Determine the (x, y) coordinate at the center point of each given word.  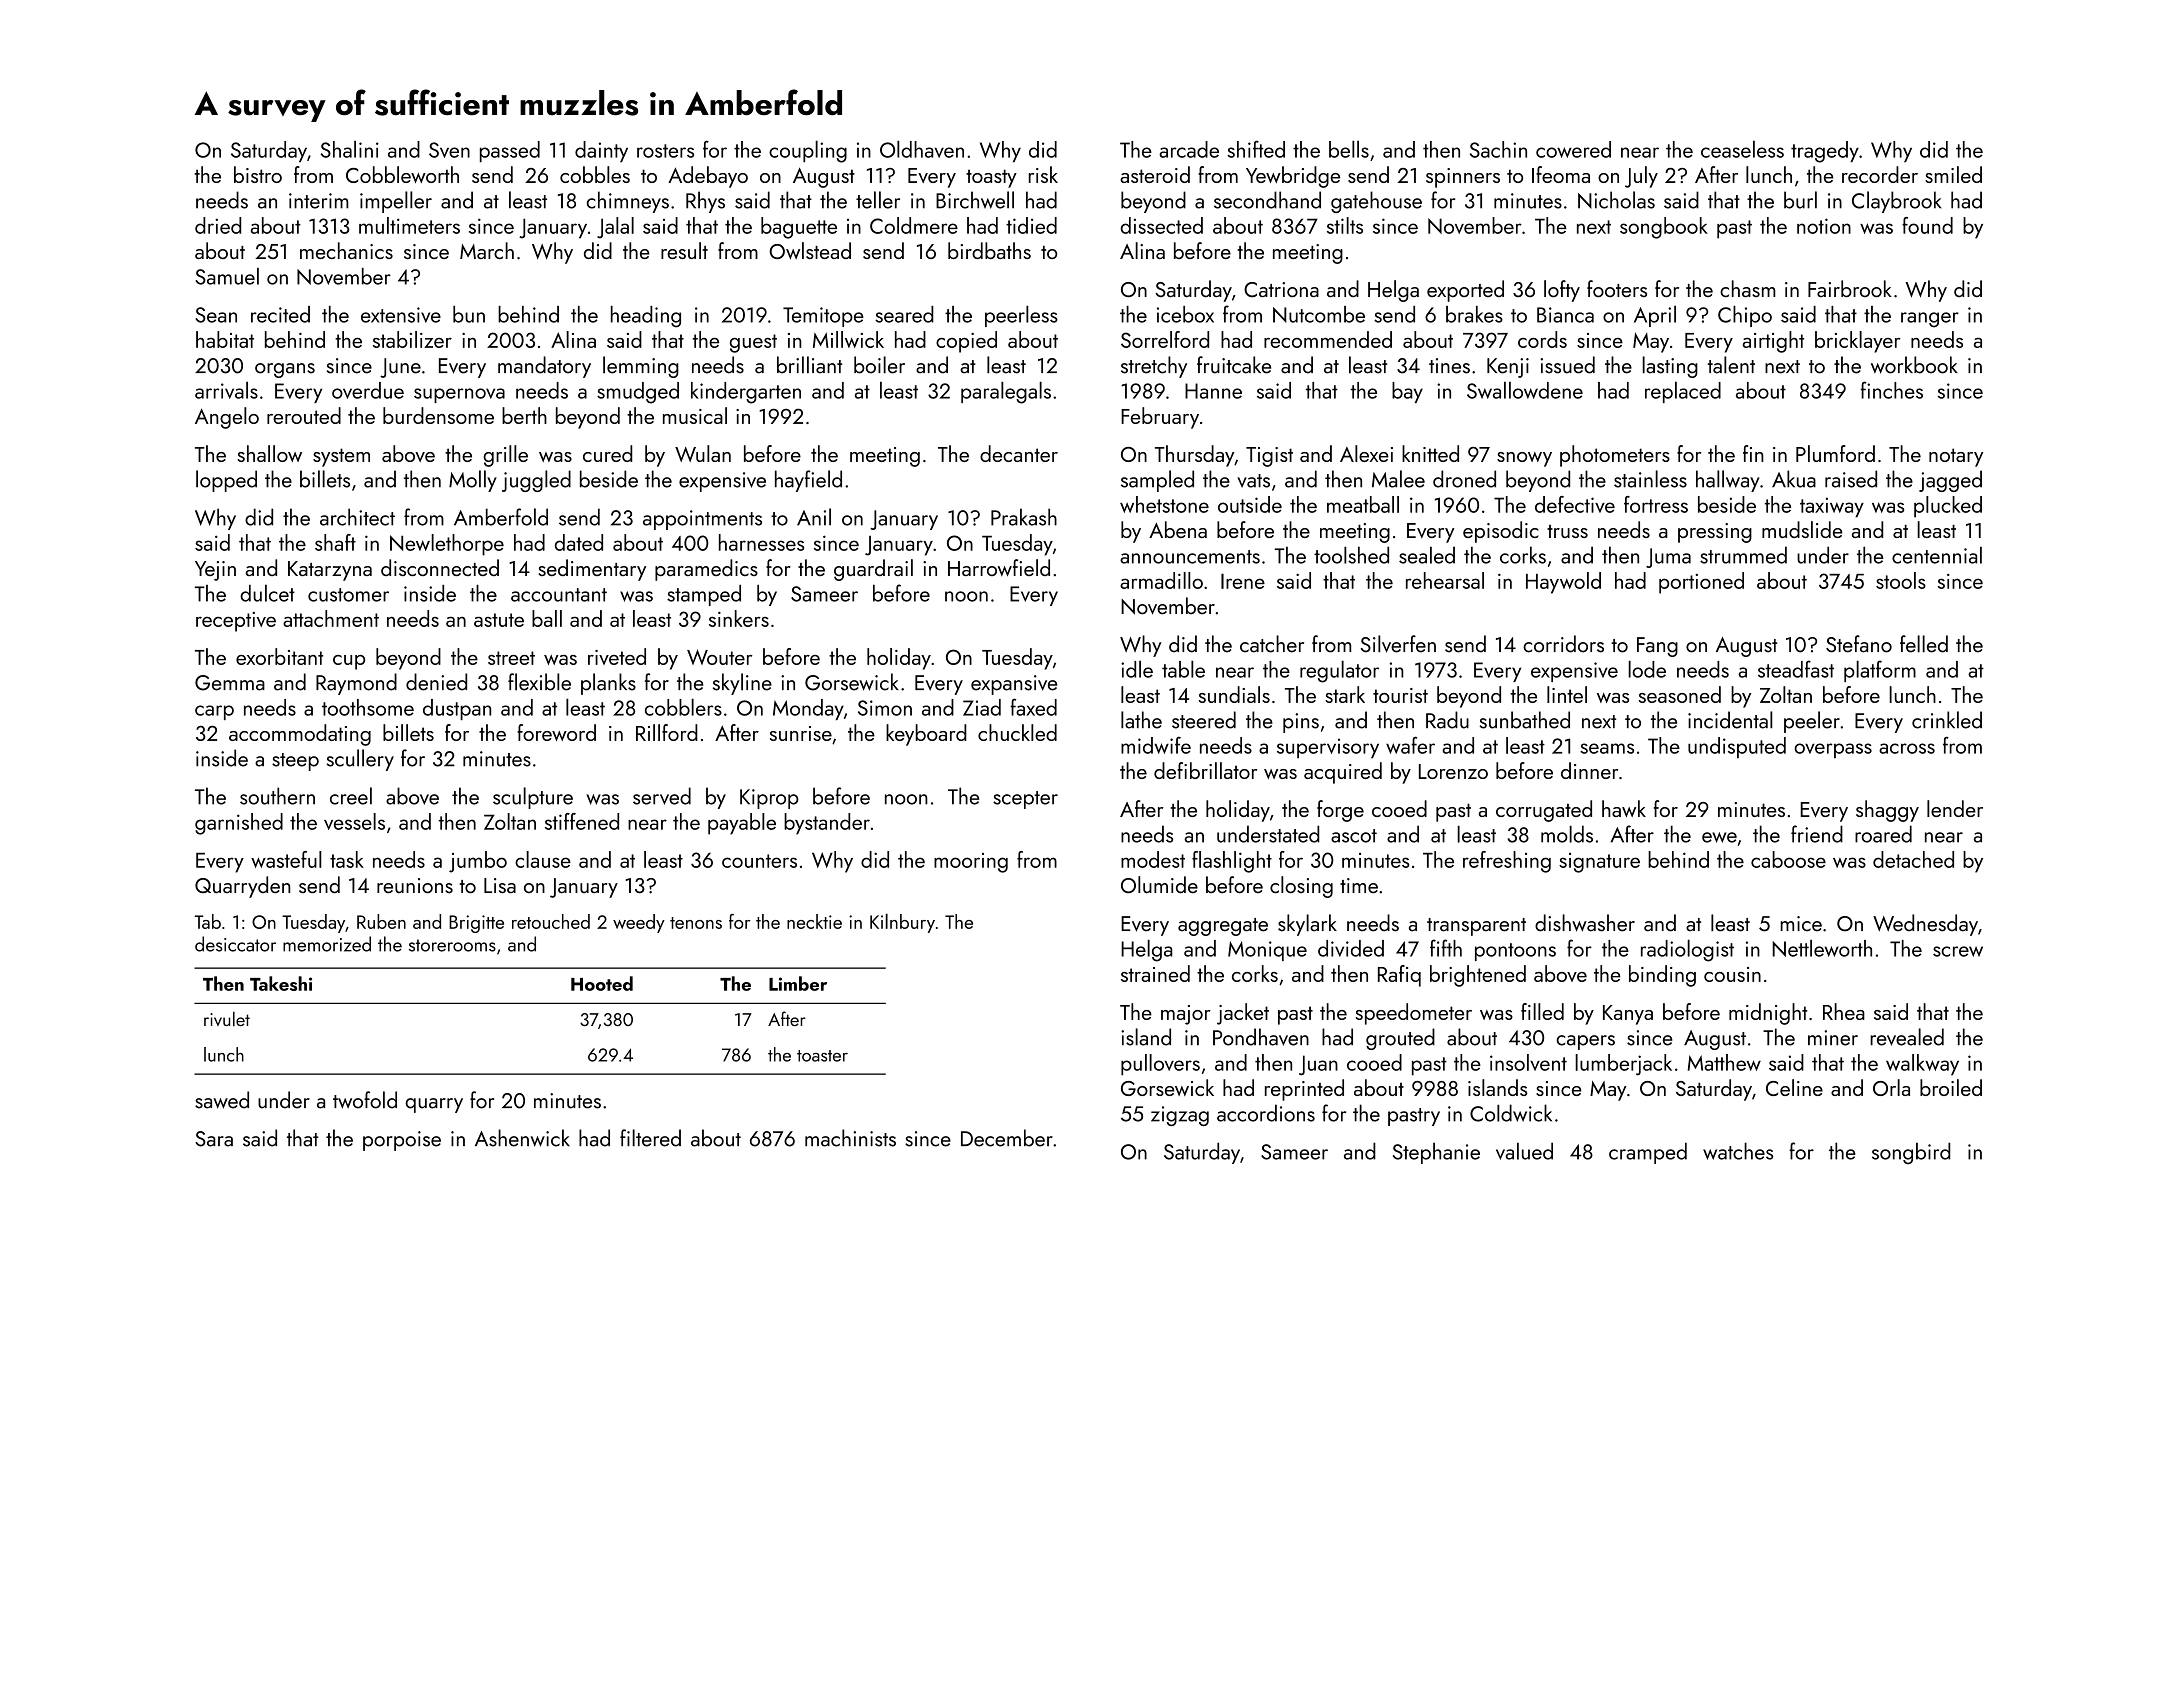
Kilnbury (902, 923)
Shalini (350, 149)
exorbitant (279, 656)
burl (1800, 200)
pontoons (1515, 952)
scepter (1025, 800)
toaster (822, 1056)
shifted (1256, 149)
